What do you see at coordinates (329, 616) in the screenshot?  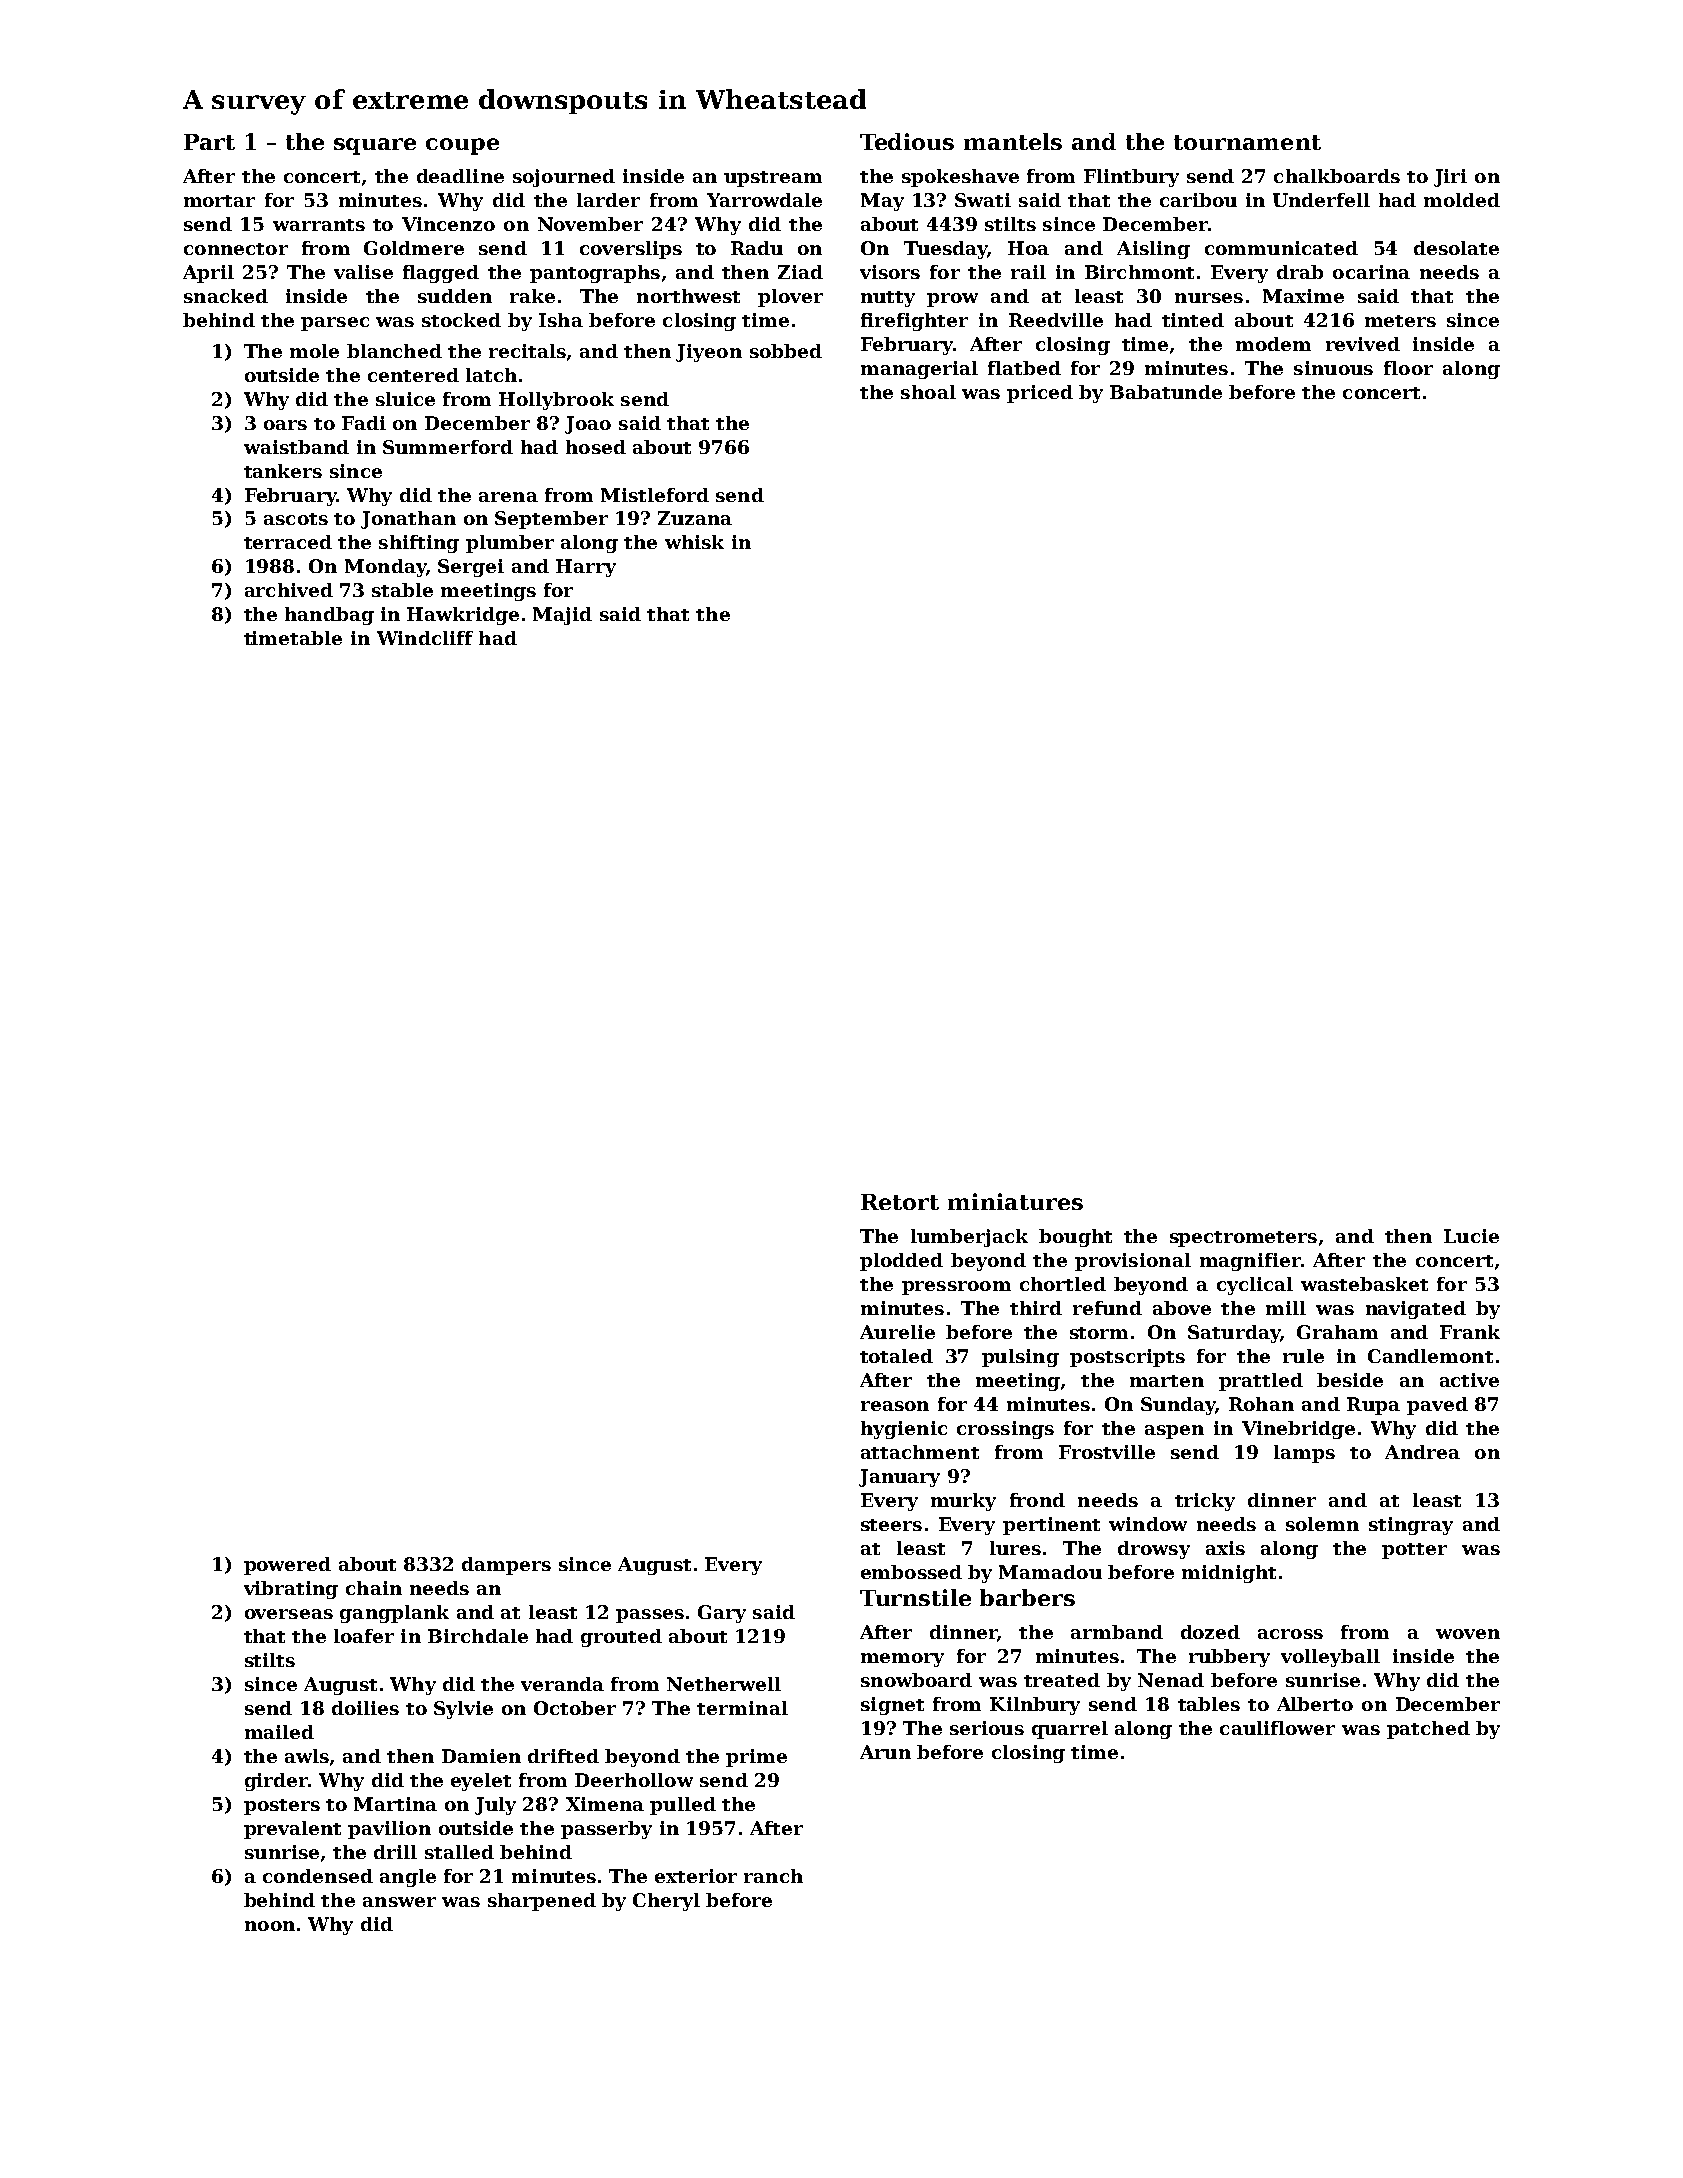 I see `handbag` at bounding box center [329, 616].
